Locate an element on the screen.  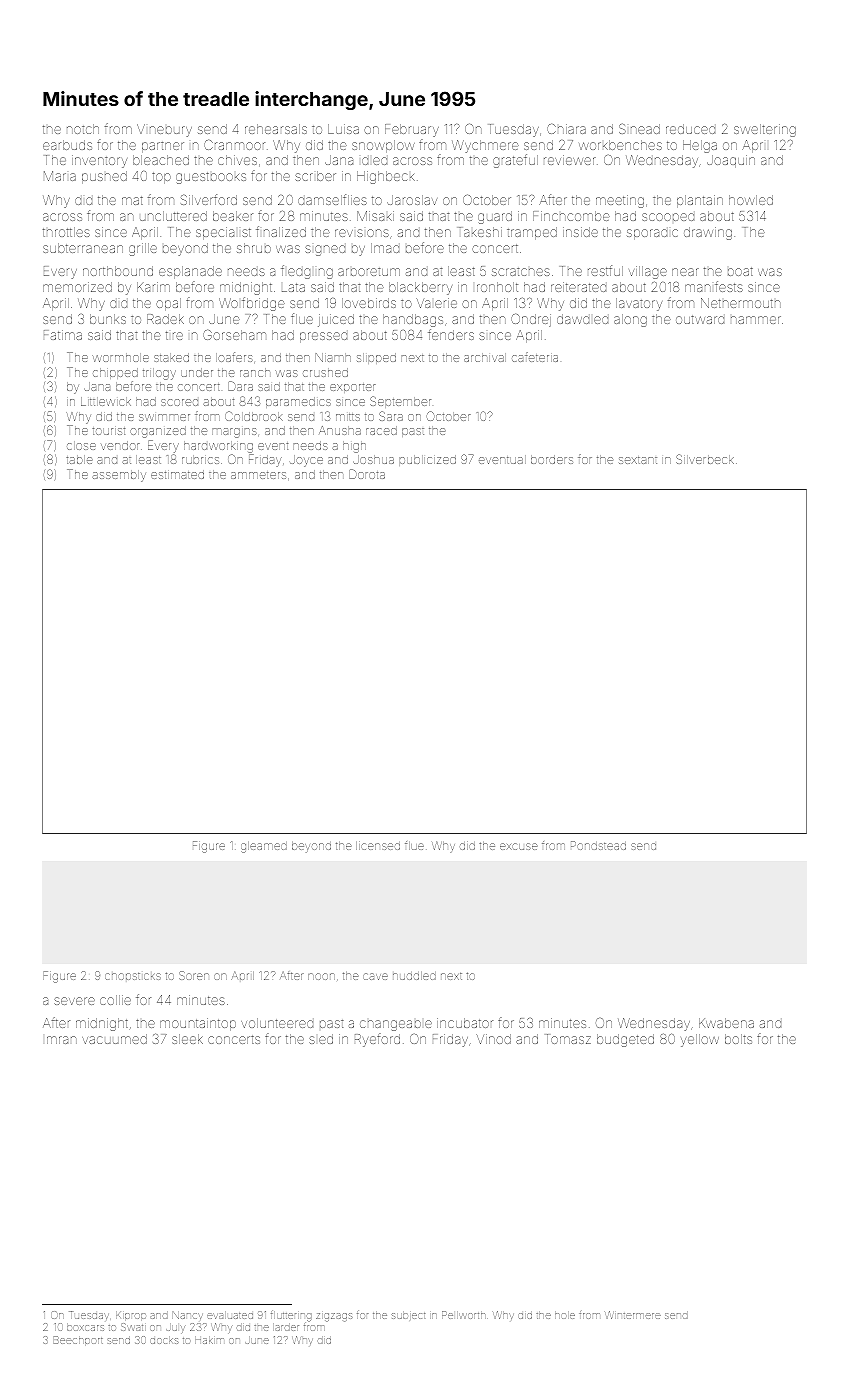
shrub is located at coordinates (254, 248).
